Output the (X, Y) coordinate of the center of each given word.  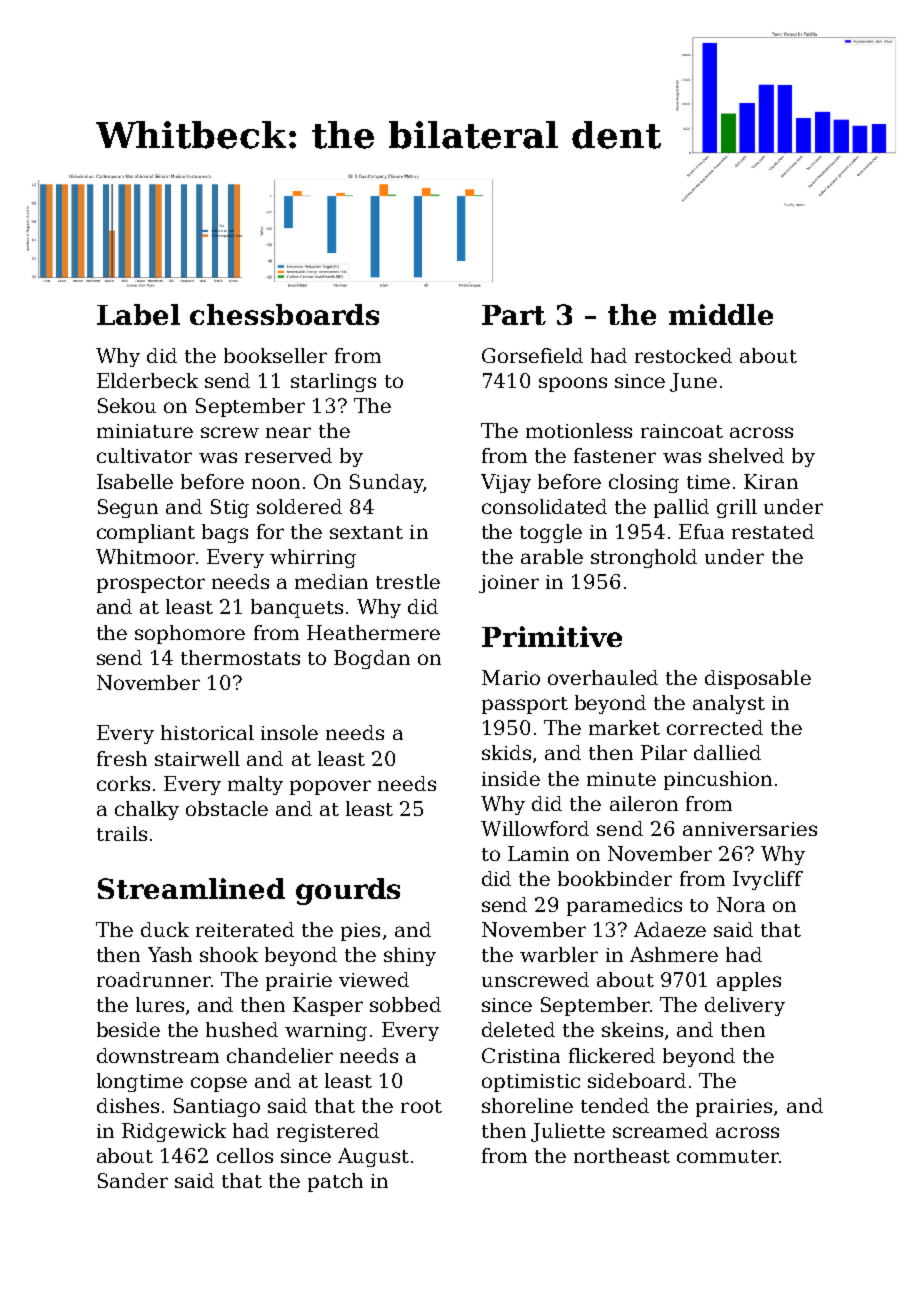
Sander (133, 1180)
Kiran (771, 481)
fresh (122, 758)
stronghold (644, 558)
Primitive (552, 636)
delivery (745, 1006)
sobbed (405, 1004)
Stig (230, 508)
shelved (746, 455)
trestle (408, 581)
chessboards (284, 314)
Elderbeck (147, 380)
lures (160, 1004)
